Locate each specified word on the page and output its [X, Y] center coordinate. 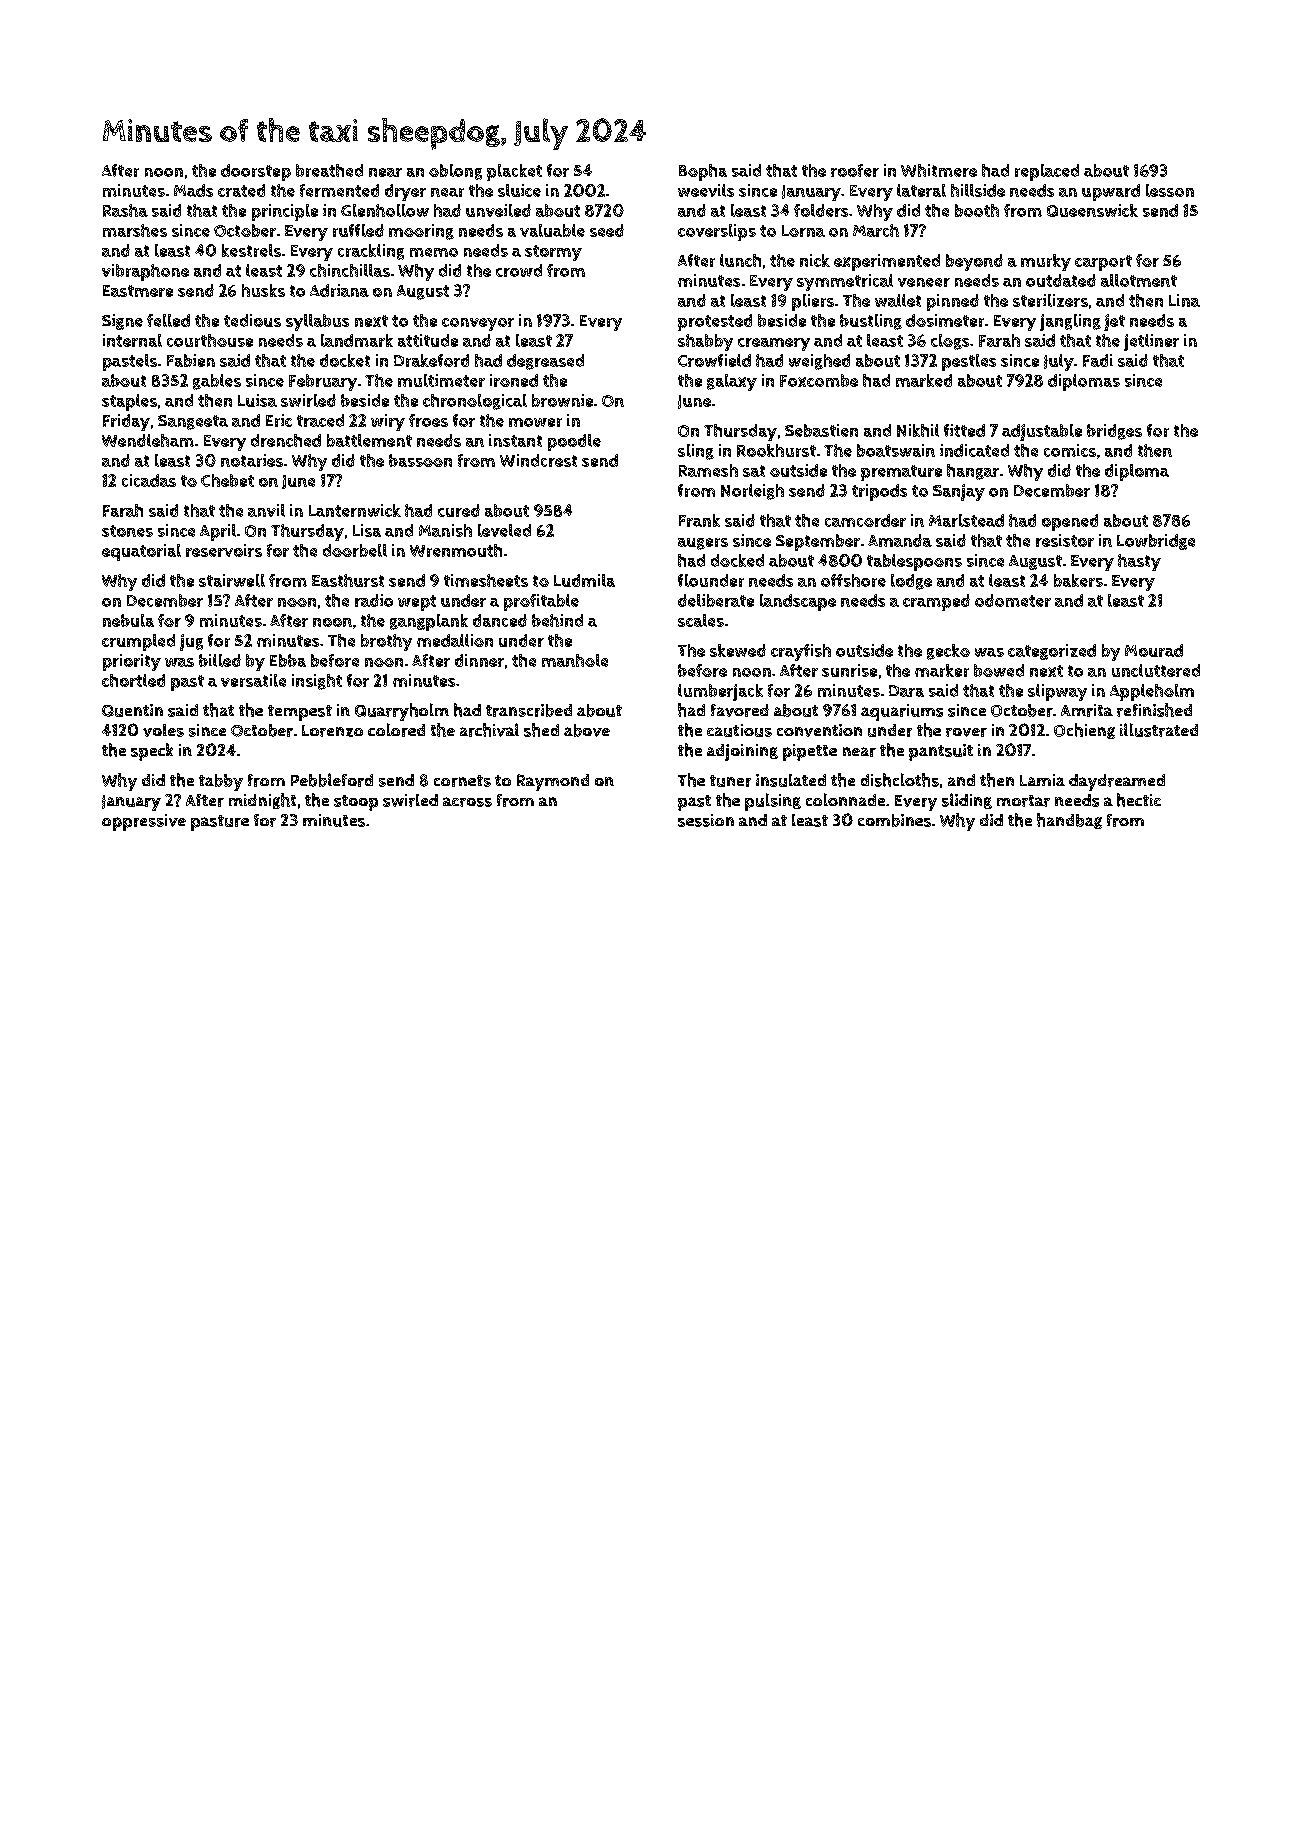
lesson [1170, 190]
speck [152, 752]
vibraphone [145, 272]
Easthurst [348, 580]
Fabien [191, 360]
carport [1103, 263]
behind [557, 620]
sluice [519, 190]
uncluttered [1156, 670]
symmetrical [845, 282]
